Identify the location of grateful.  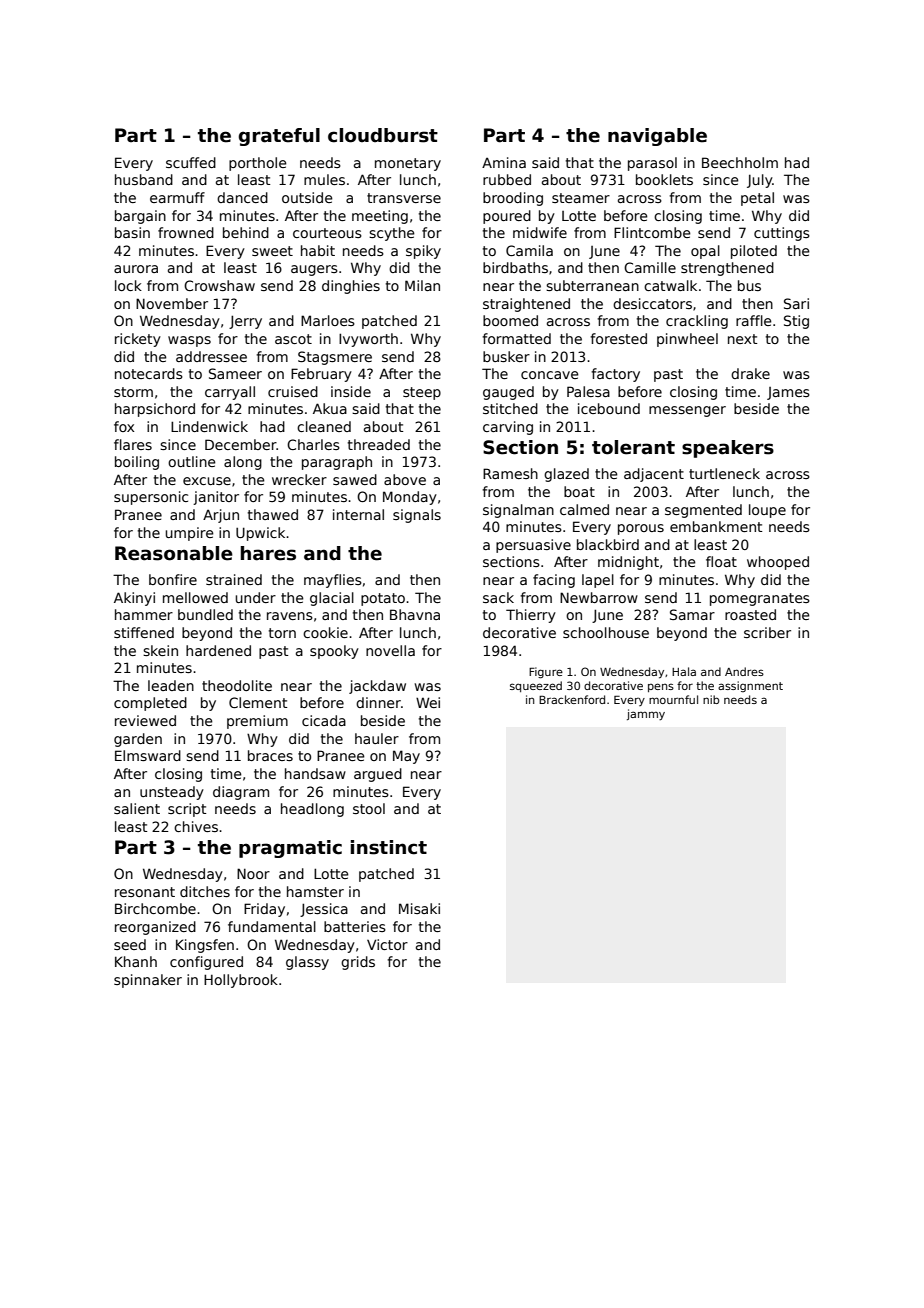
(279, 137).
